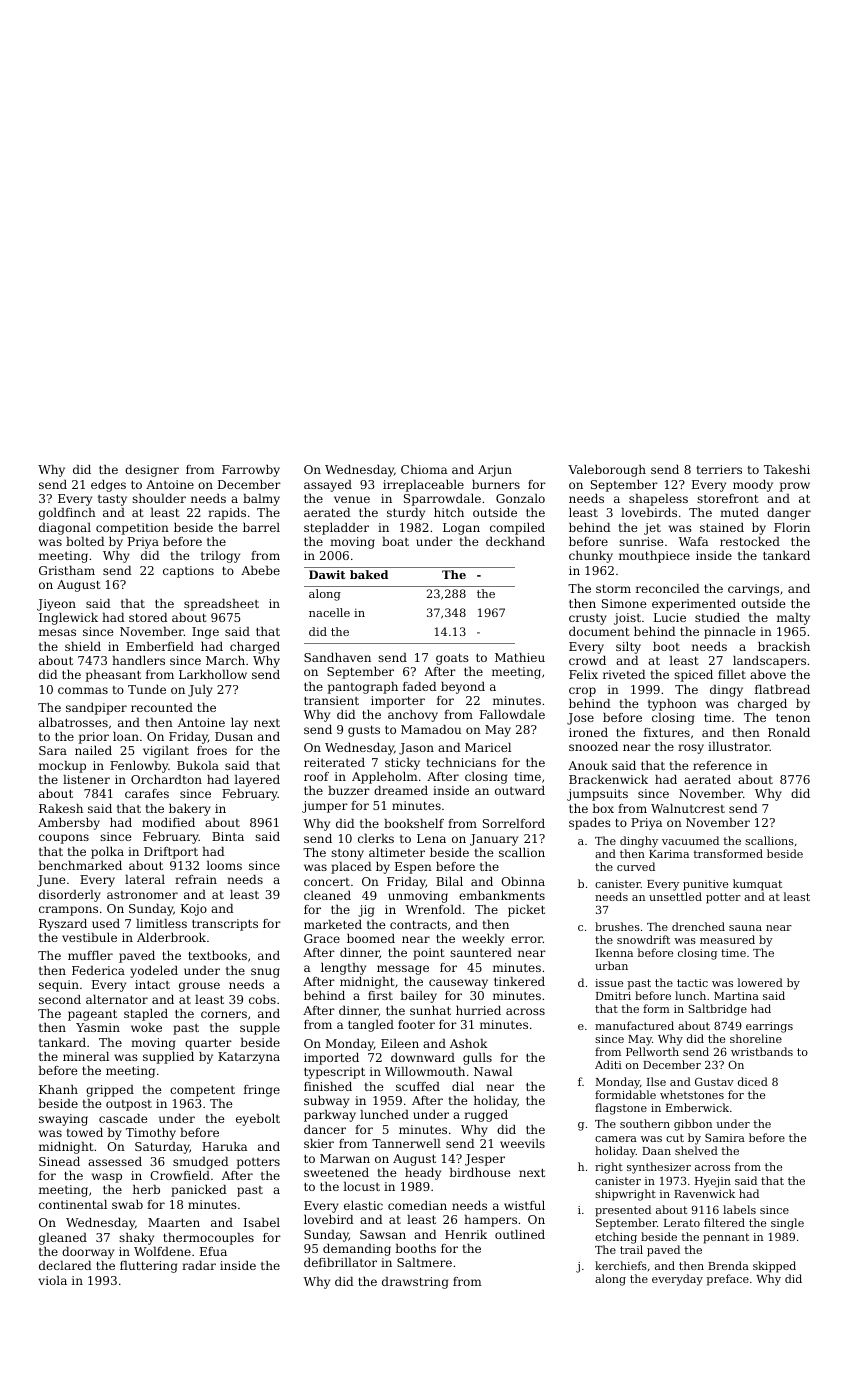  What do you see at coordinates (613, 996) in the screenshot?
I see `Dmitri` at bounding box center [613, 996].
